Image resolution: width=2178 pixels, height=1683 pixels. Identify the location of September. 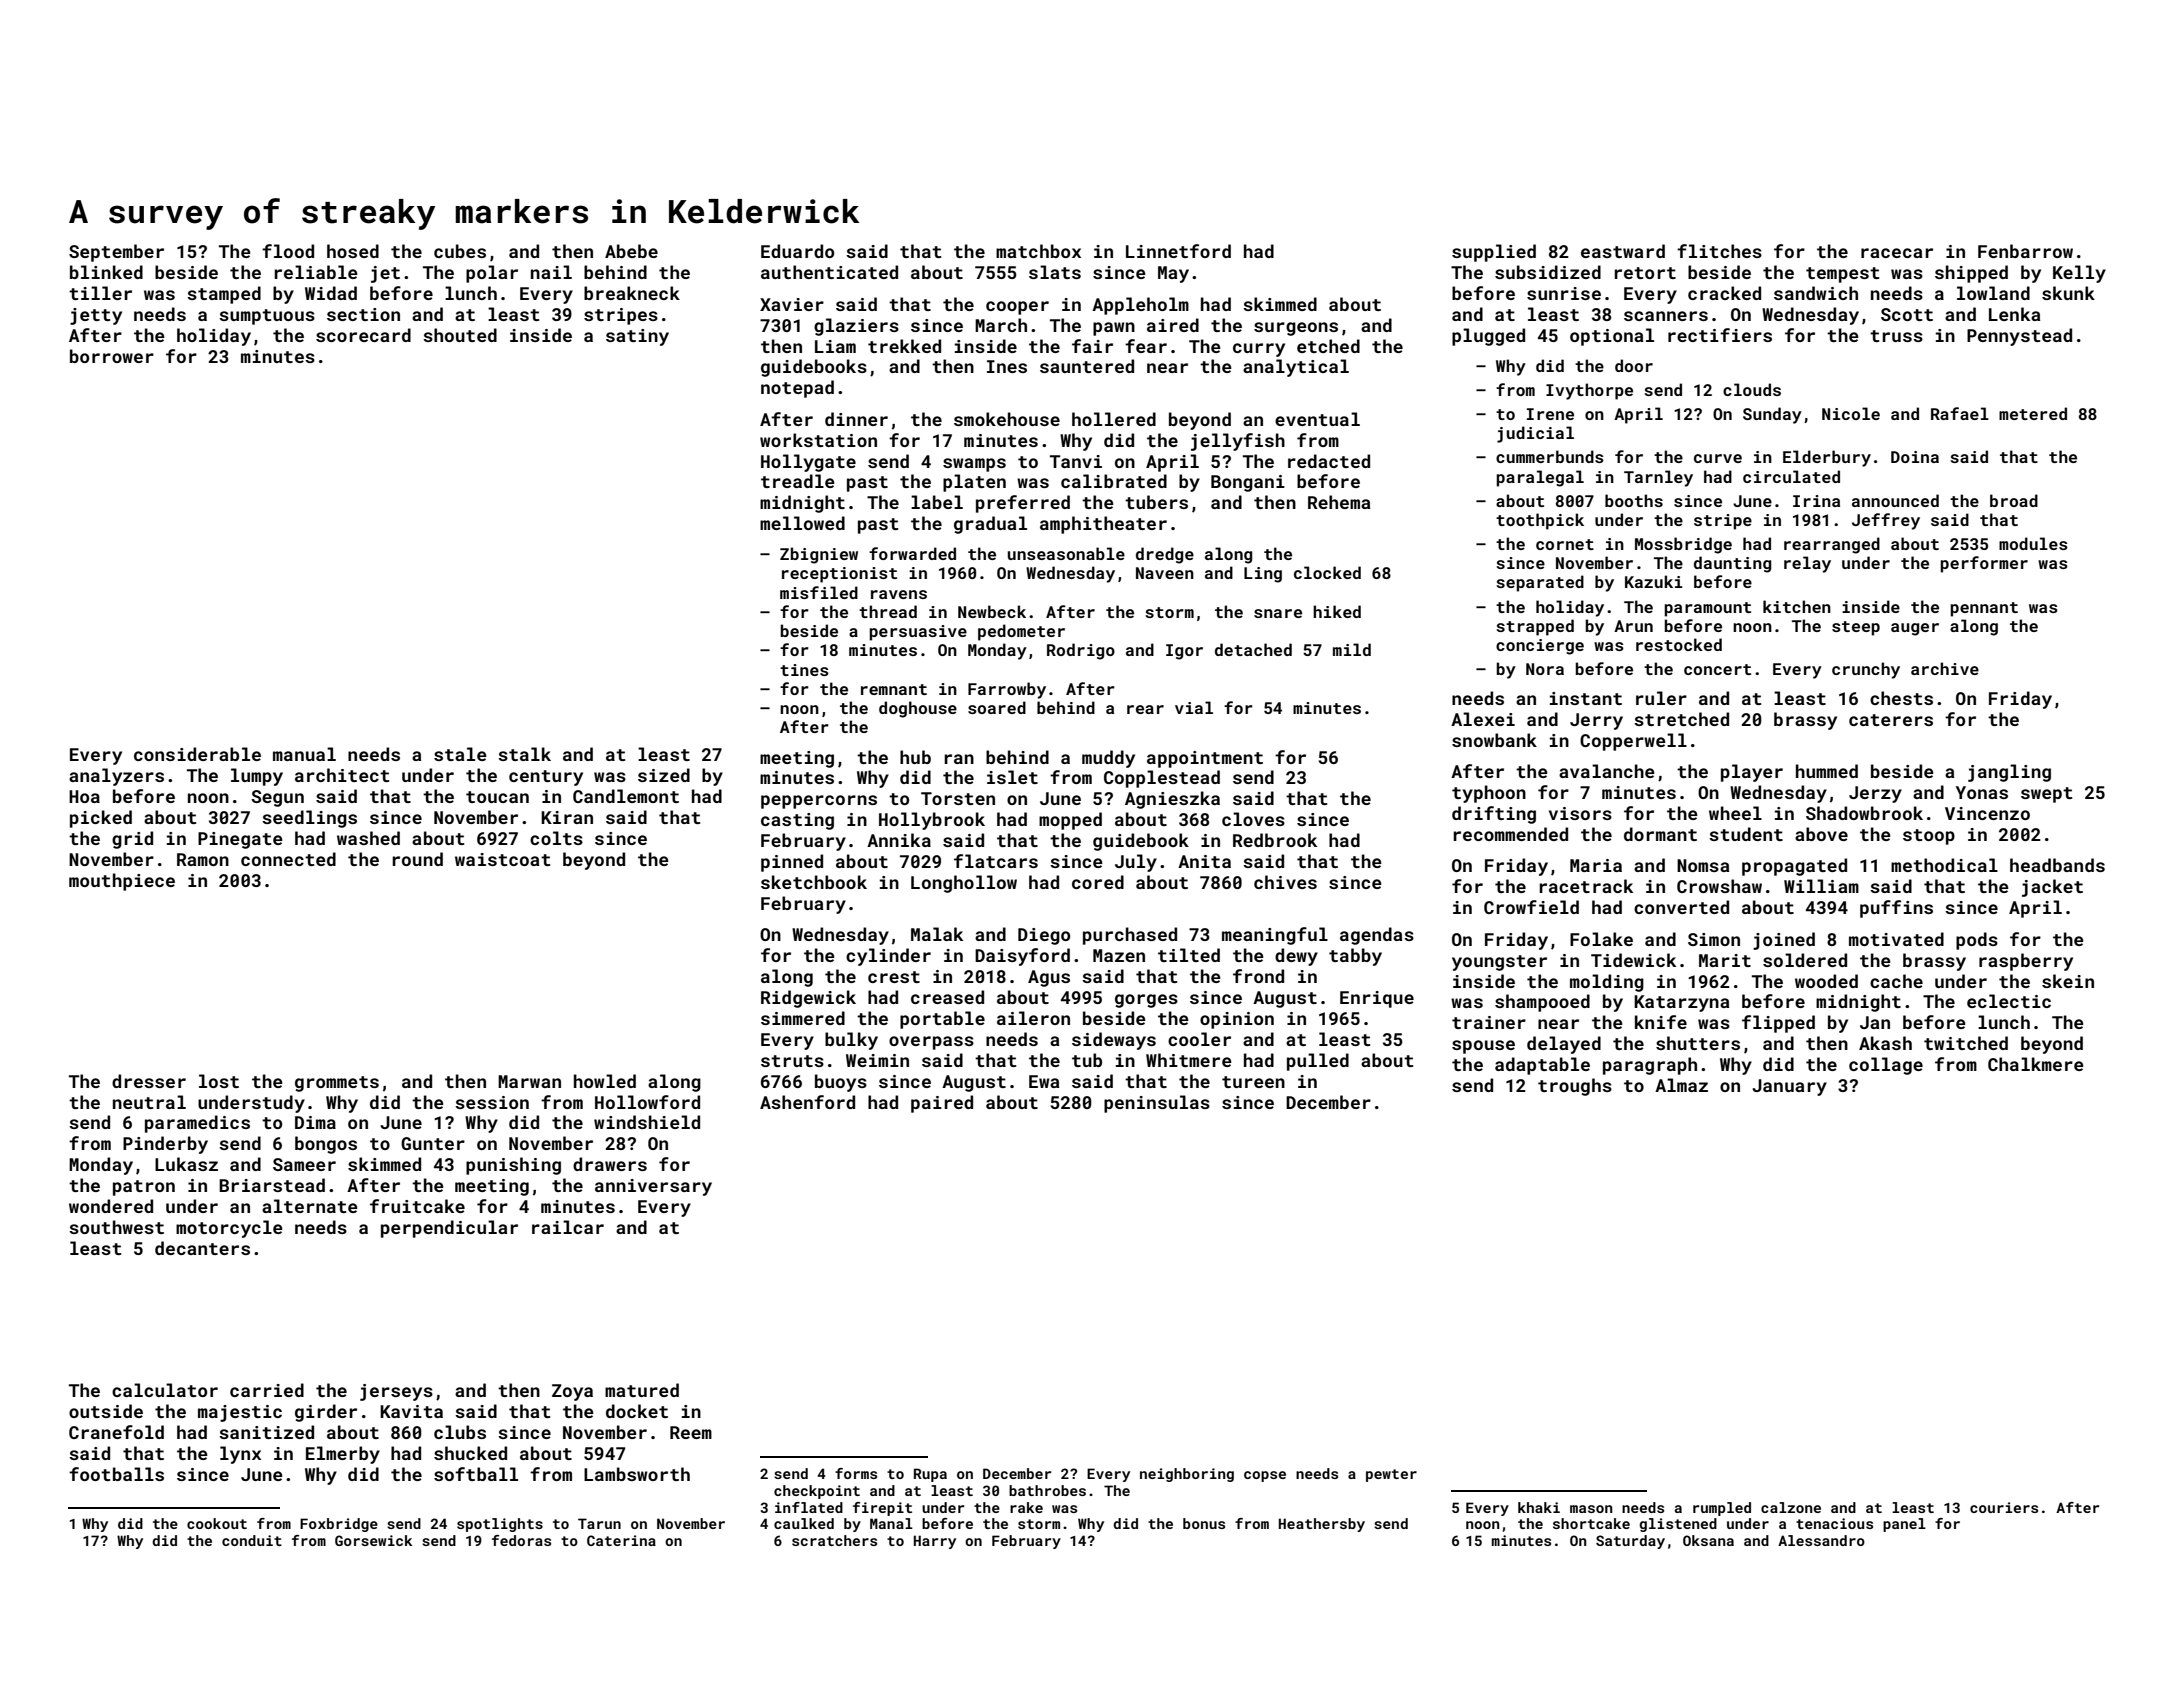
(116, 253).
